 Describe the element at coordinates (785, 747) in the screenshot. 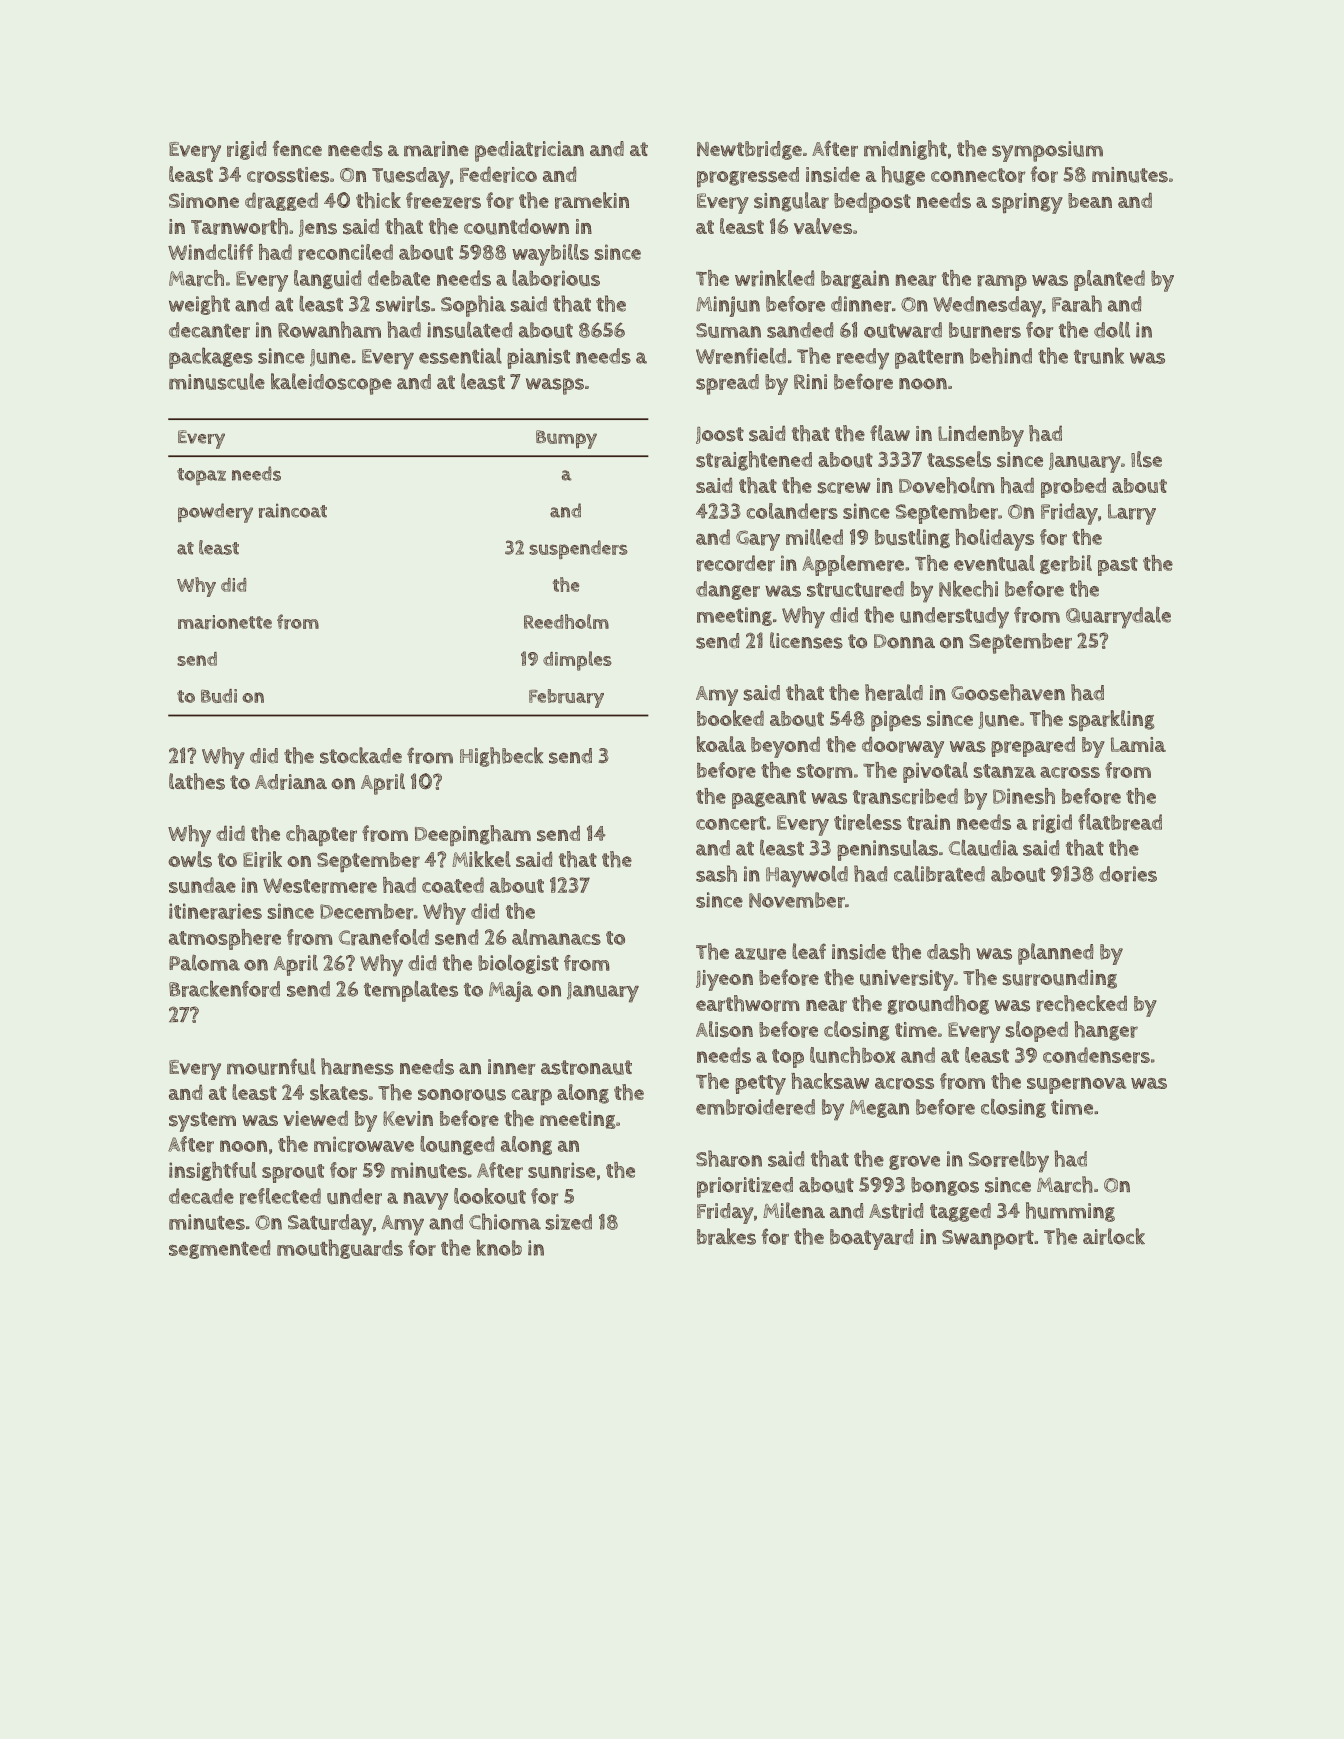

I see `beyond` at that location.
